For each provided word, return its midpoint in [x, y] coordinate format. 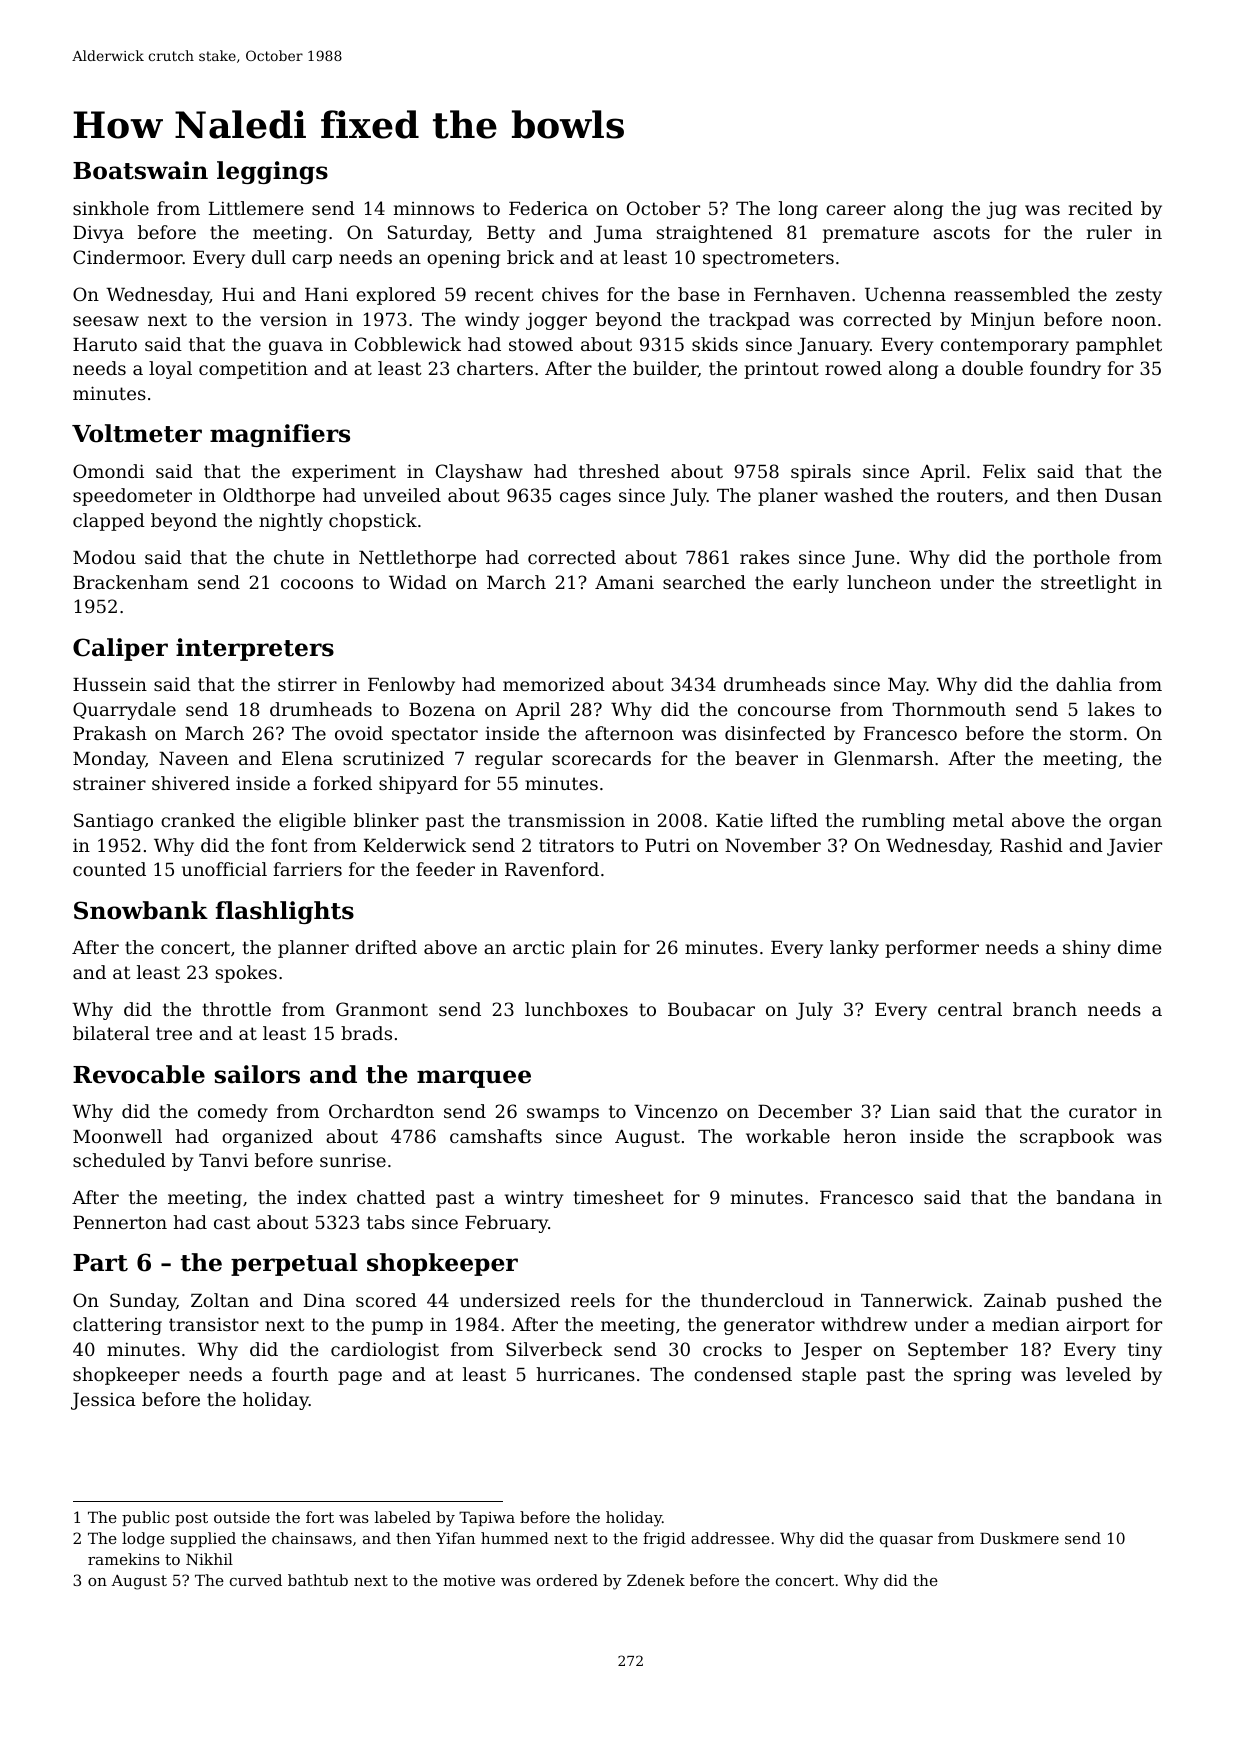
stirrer [307, 684]
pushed [1090, 1302]
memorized [554, 684]
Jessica [103, 1401]
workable [788, 1136]
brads [366, 1033]
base [699, 294]
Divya [98, 234]
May [907, 686]
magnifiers [280, 435]
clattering [117, 1326]
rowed [853, 368]
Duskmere [1019, 1538]
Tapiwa [487, 1518]
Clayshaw [479, 473]
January [833, 346]
